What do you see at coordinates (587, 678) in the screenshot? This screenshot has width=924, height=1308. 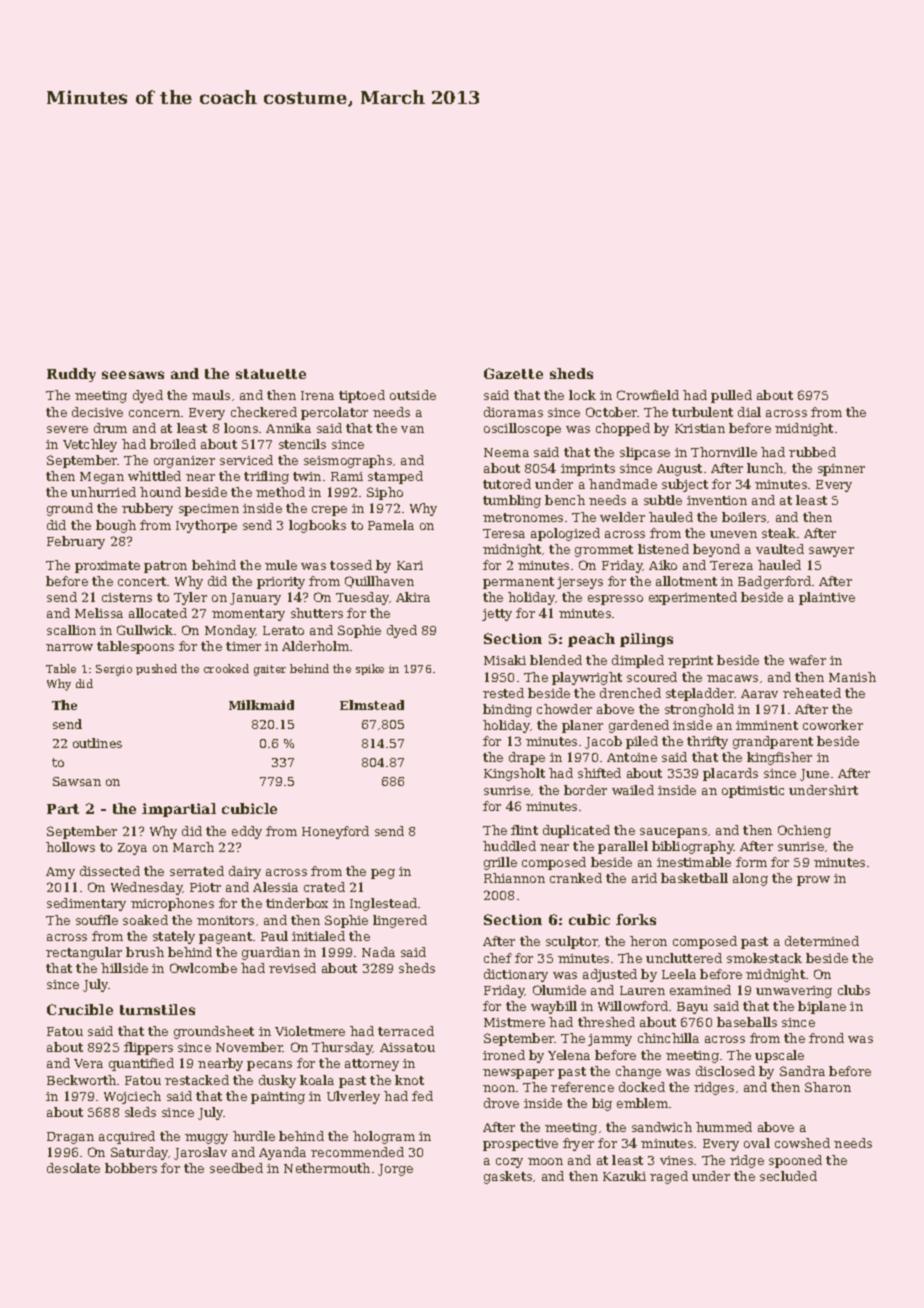 I see `playwright` at bounding box center [587, 678].
